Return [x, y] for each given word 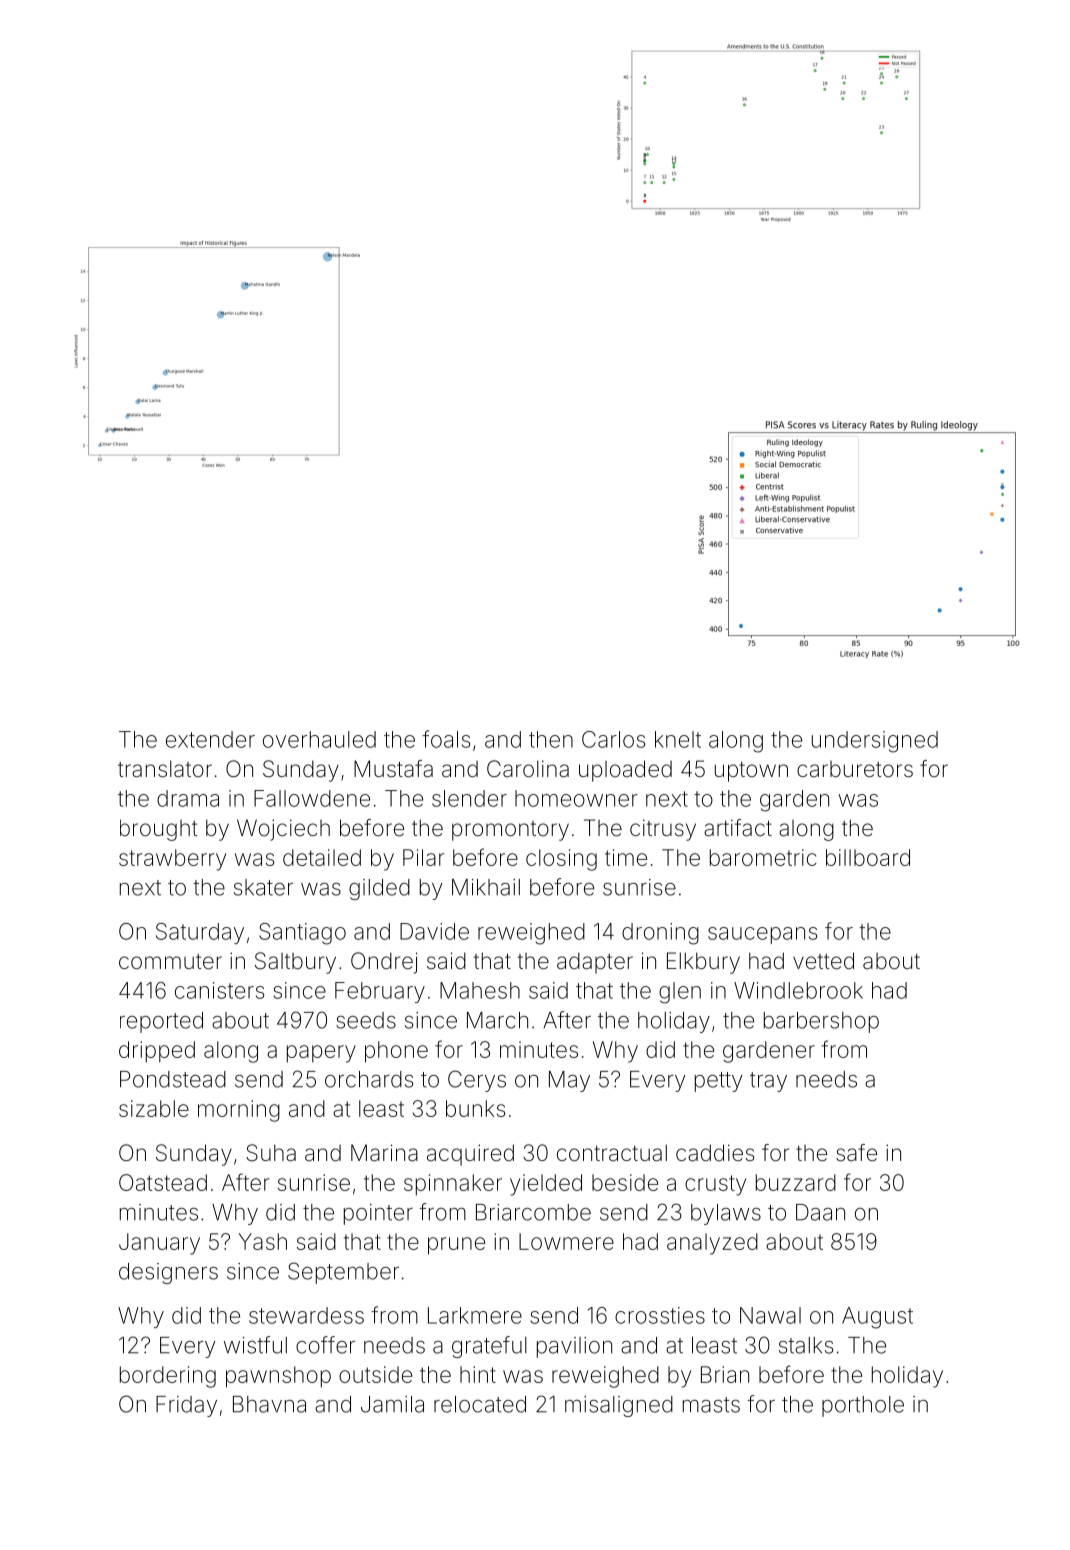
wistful [255, 1345]
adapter [595, 963]
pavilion [574, 1347]
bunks [475, 1108]
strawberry [172, 860]
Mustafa [393, 769]
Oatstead [163, 1182]
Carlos [613, 739]
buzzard [796, 1182]
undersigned [875, 742]
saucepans [762, 935]
